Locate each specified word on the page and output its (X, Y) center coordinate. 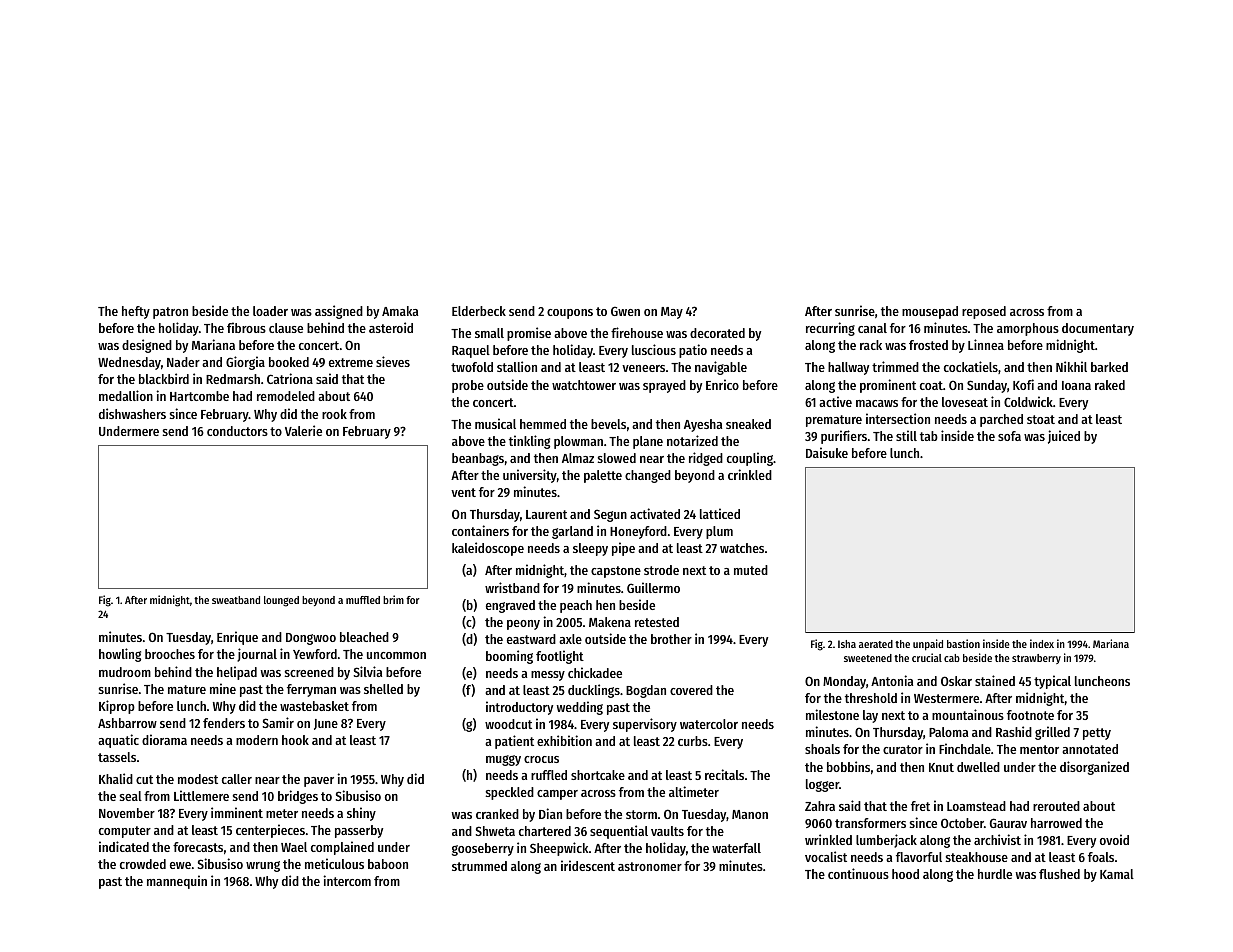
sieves (393, 361)
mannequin (177, 882)
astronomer (650, 866)
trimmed (895, 366)
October (962, 823)
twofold (472, 367)
